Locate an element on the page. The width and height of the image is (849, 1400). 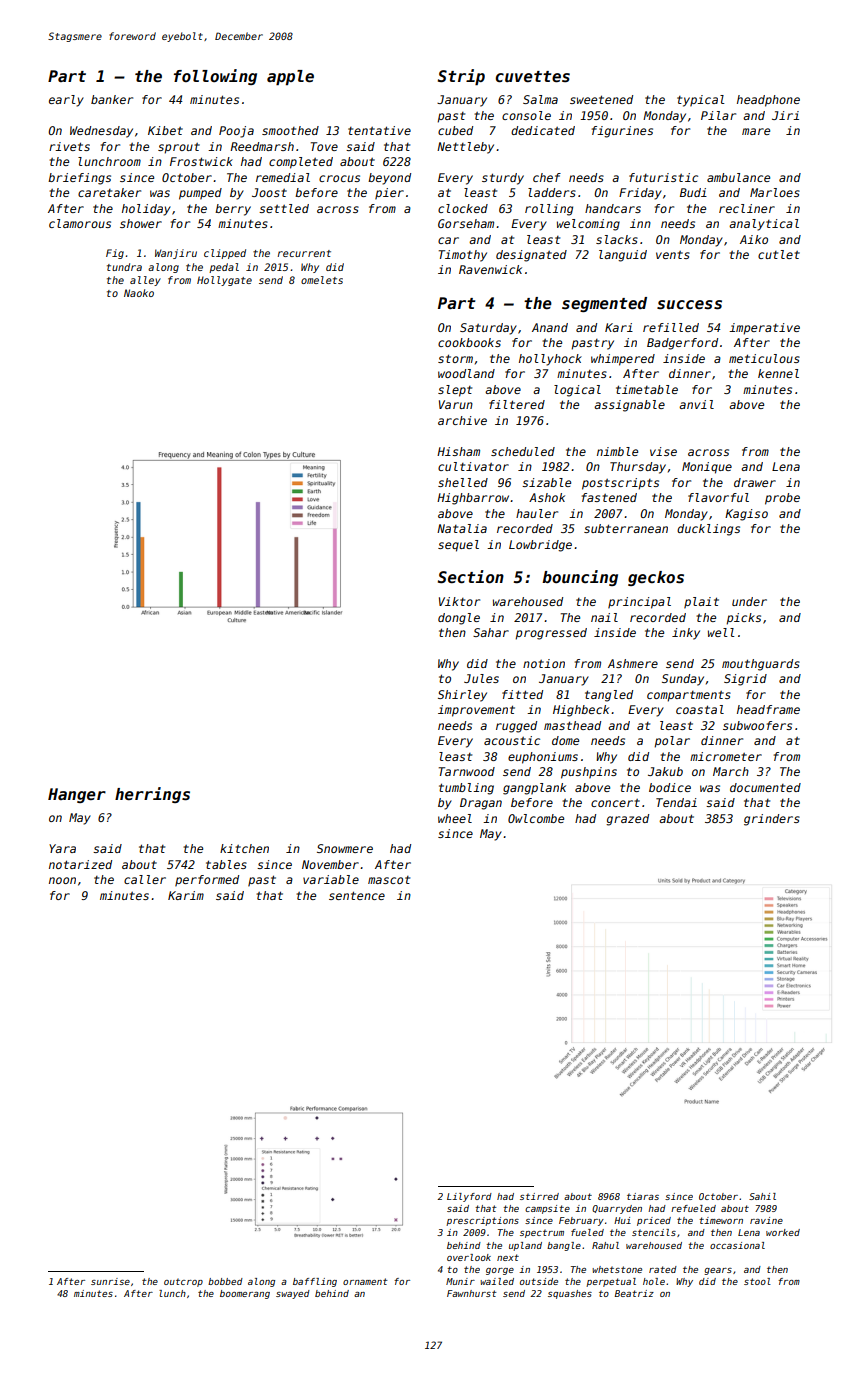
timetable is located at coordinates (647, 389).
